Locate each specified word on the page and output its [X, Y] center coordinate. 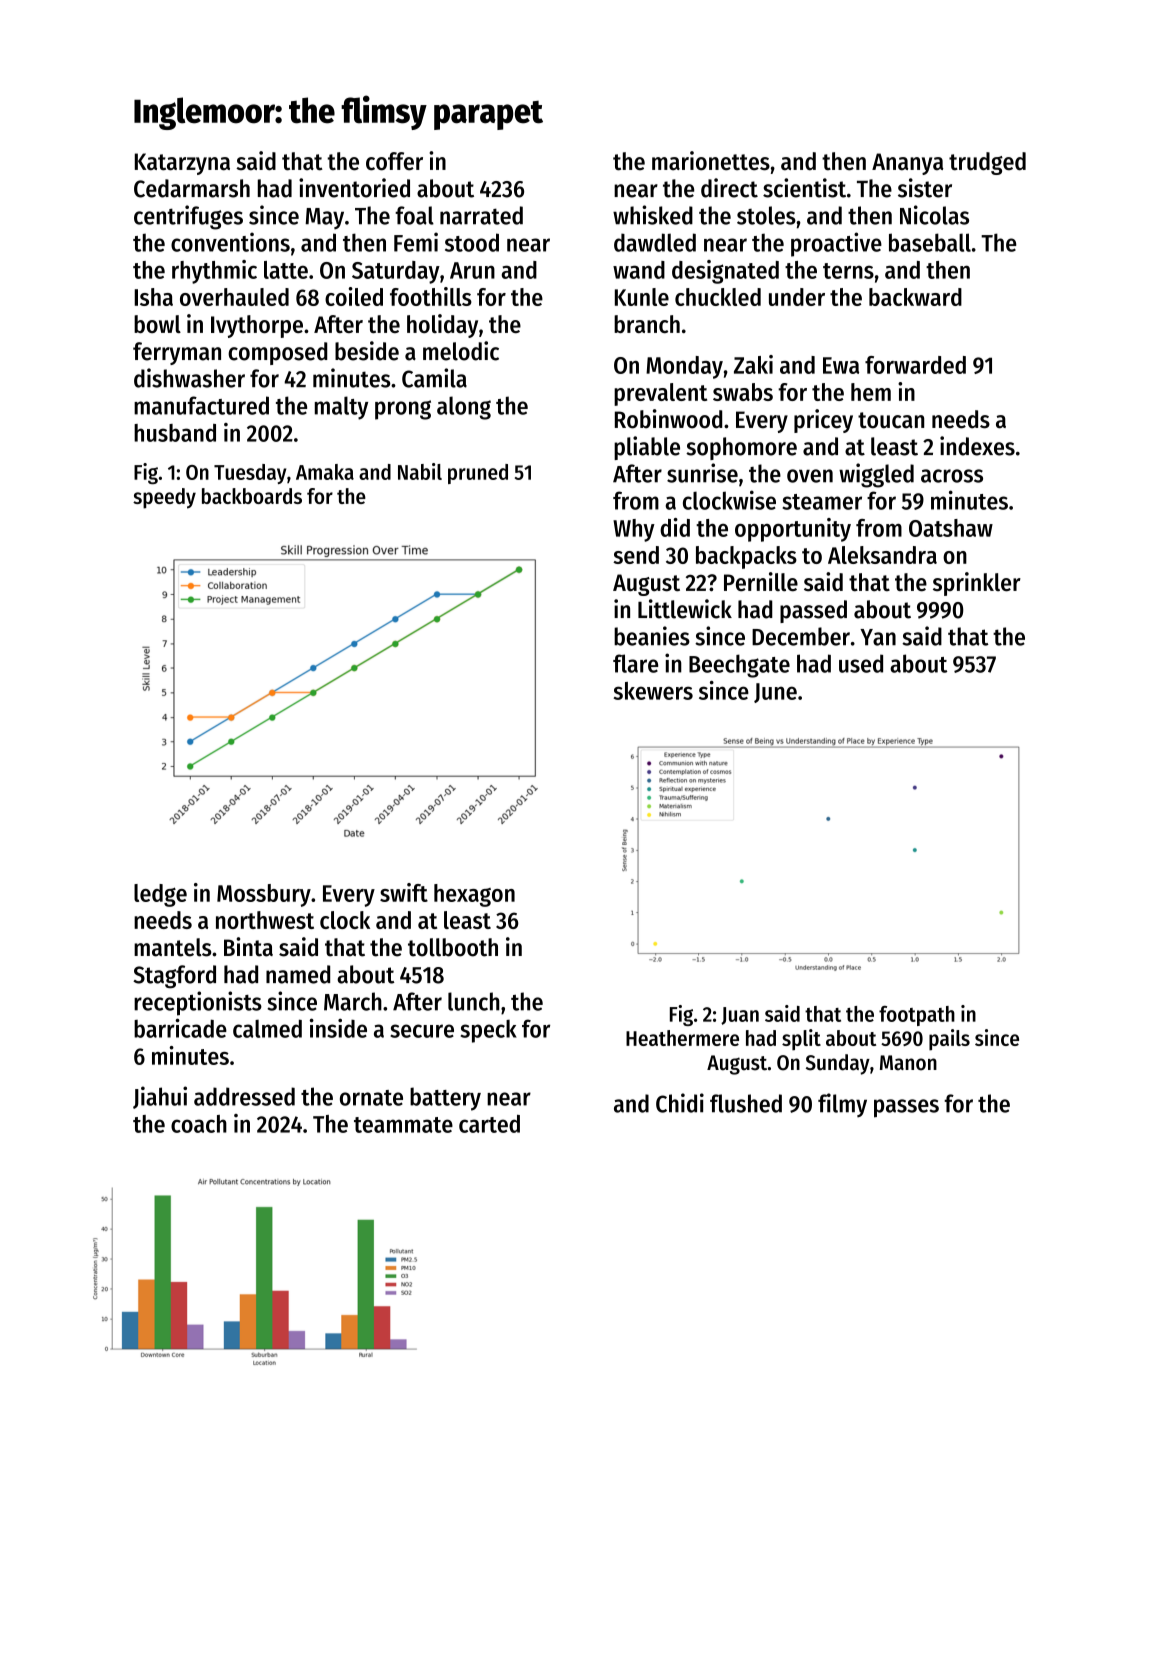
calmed [267, 1028]
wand [639, 270]
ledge [160, 895]
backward [915, 297]
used [861, 663]
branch [647, 324]
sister [925, 188]
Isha [153, 297]
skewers [653, 691]
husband [175, 433]
